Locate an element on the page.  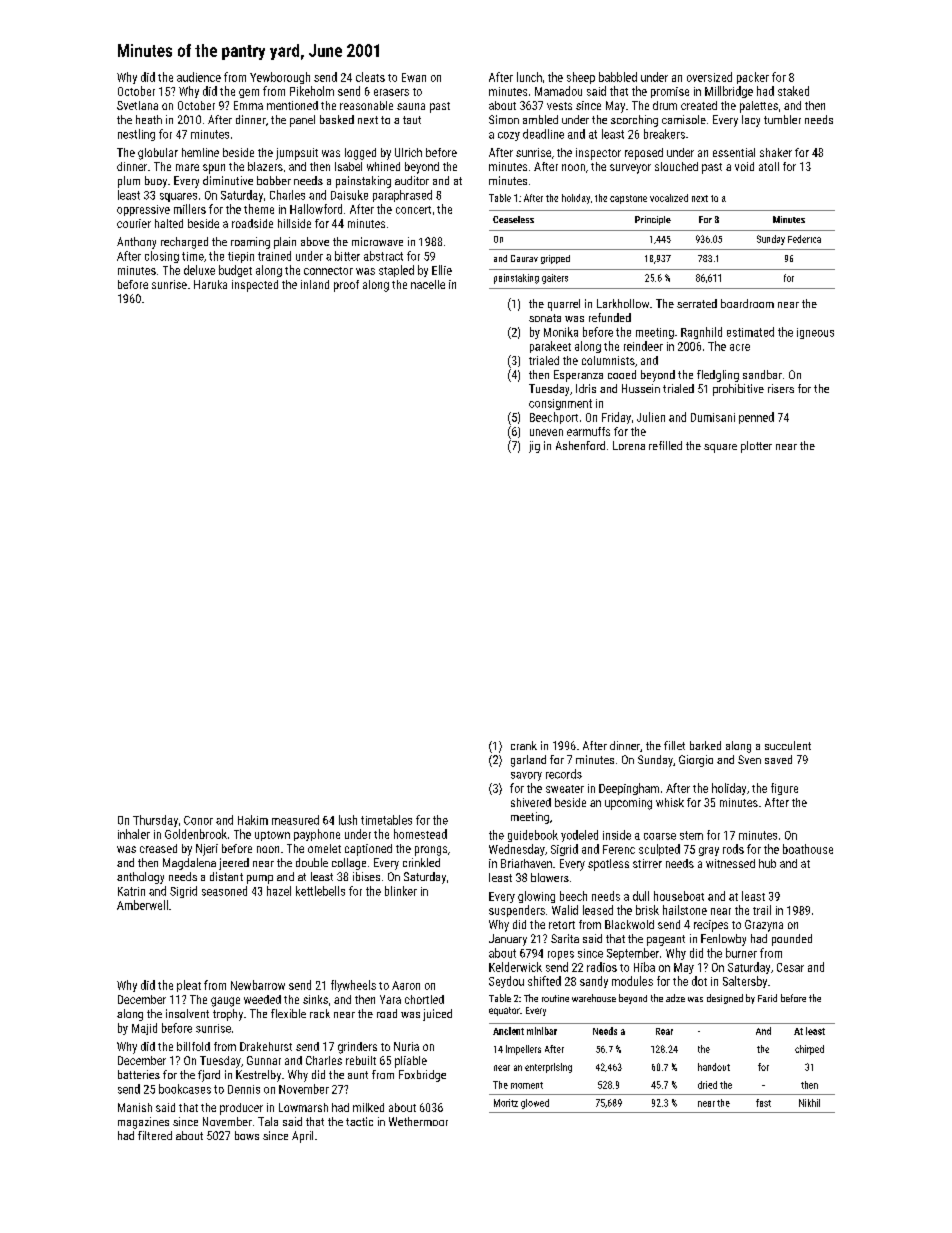
mentioned is located at coordinates (292, 105).
